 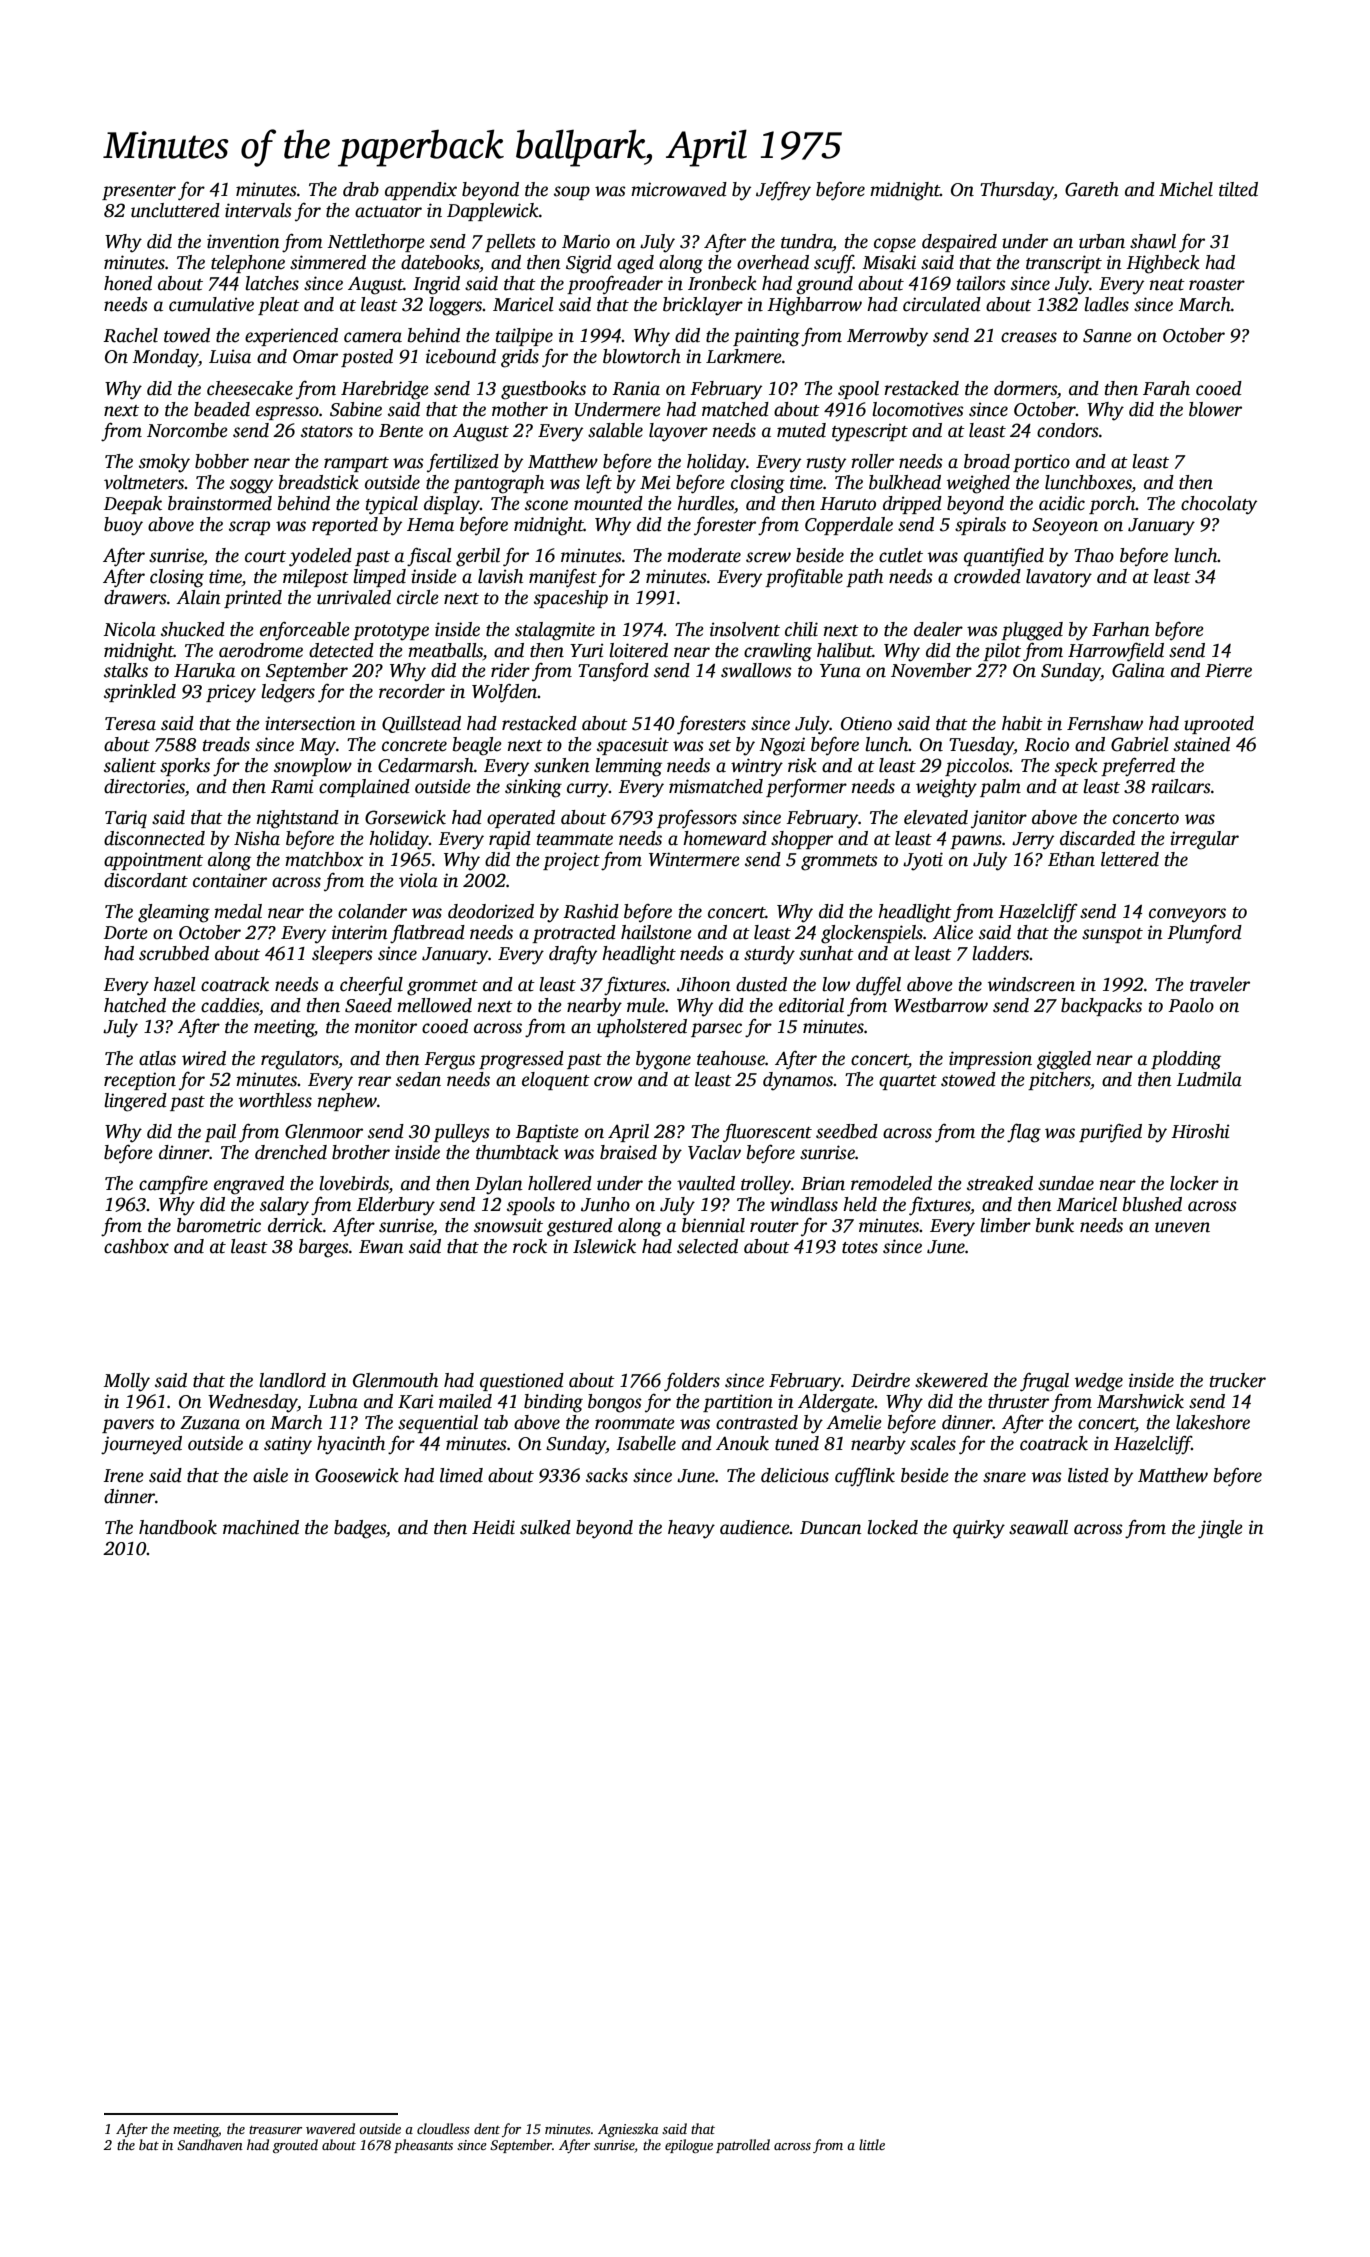 What do you see at coordinates (572, 193) in the screenshot?
I see `soup` at bounding box center [572, 193].
